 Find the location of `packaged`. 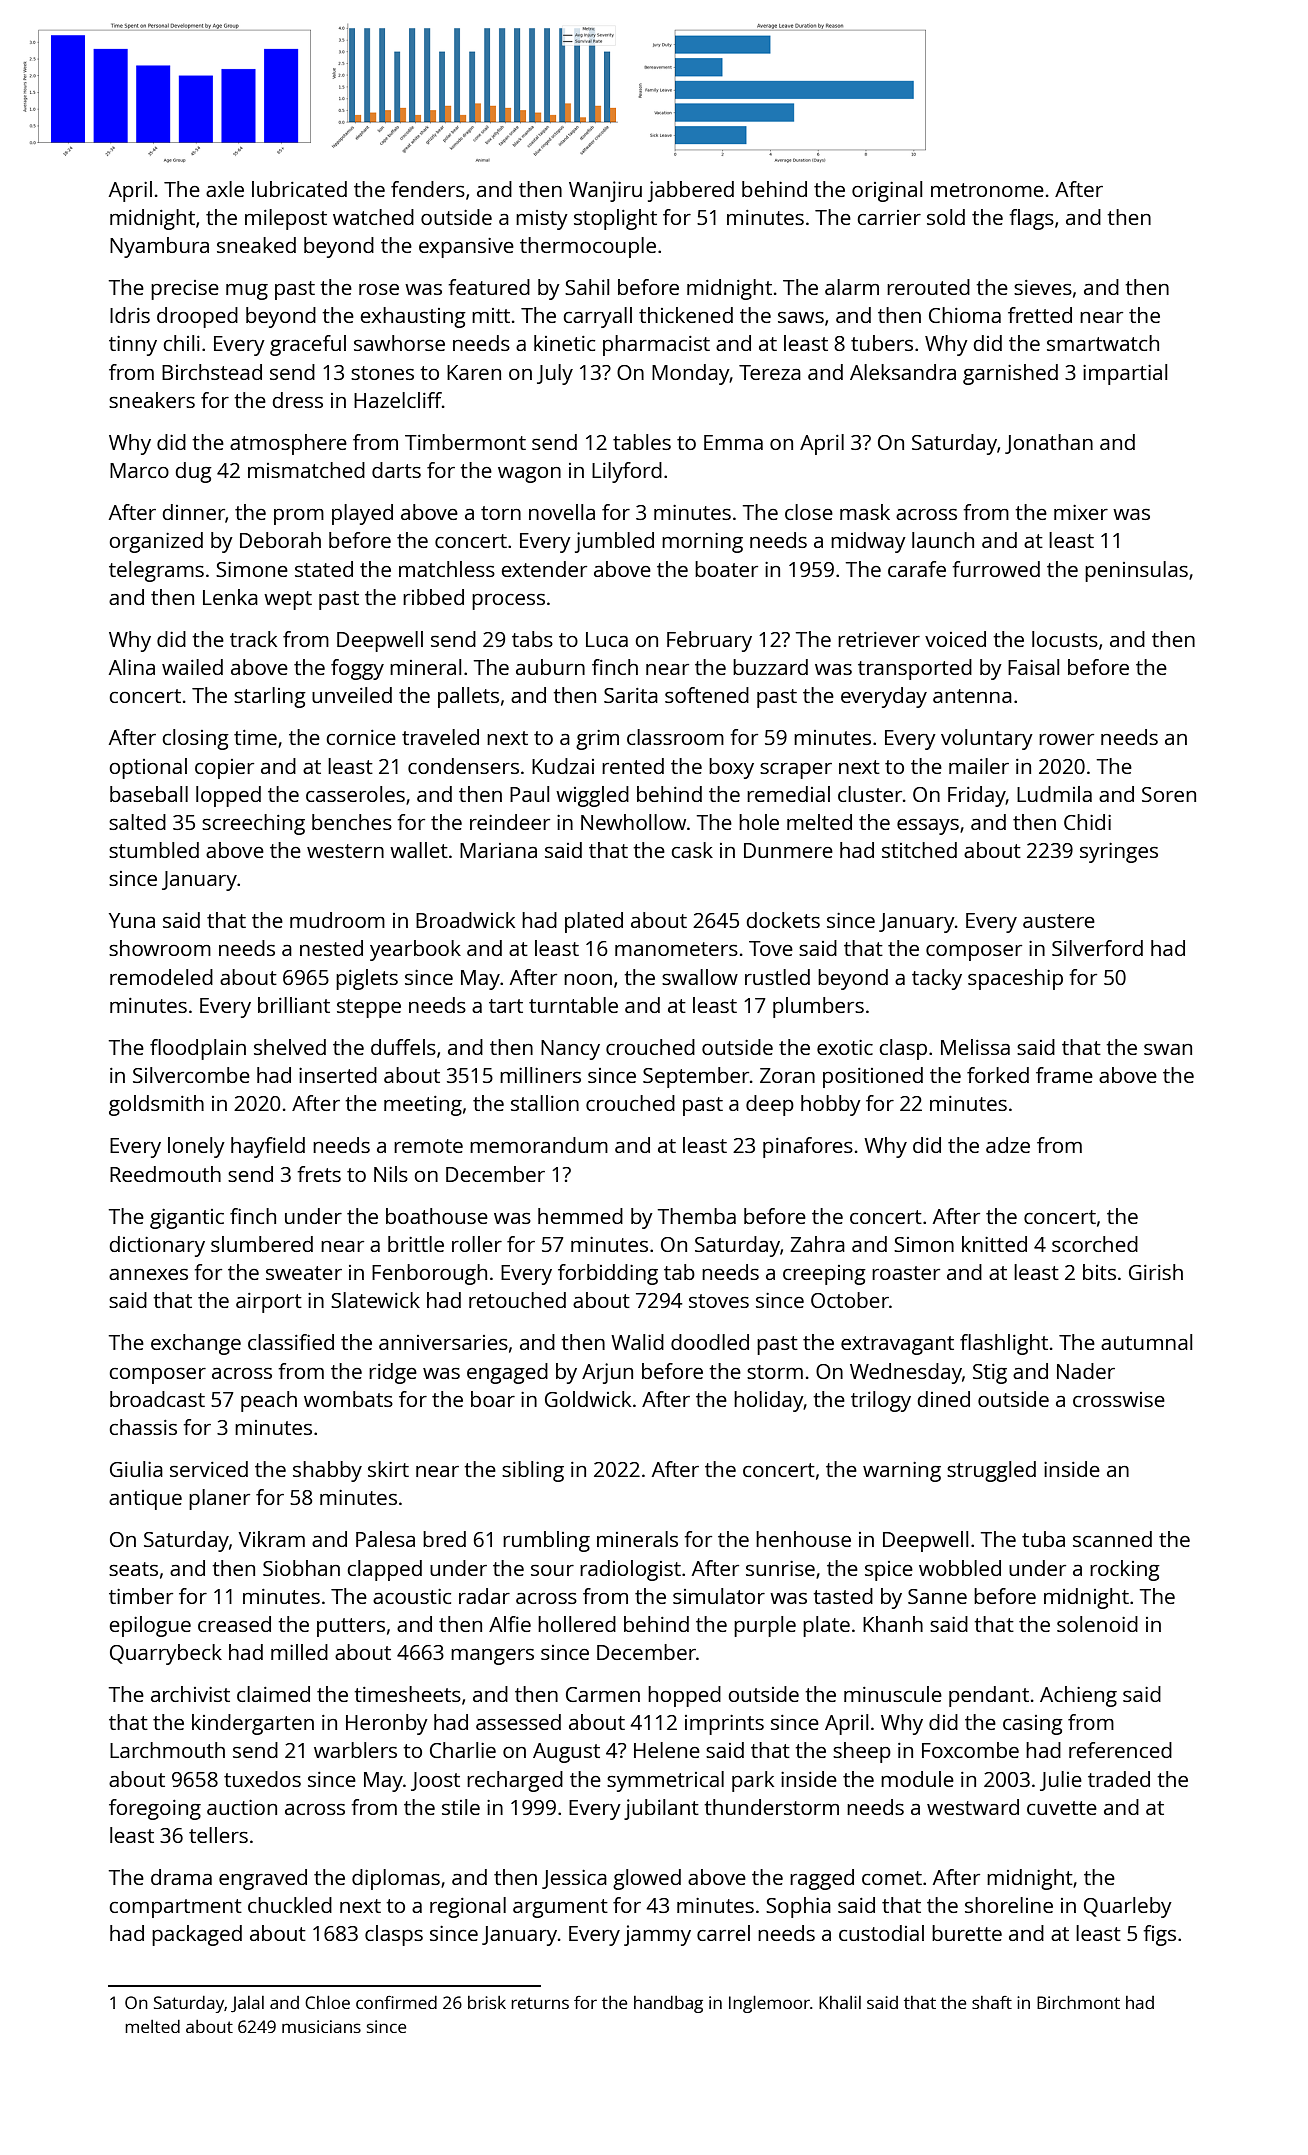

packaged is located at coordinates (197, 1935).
